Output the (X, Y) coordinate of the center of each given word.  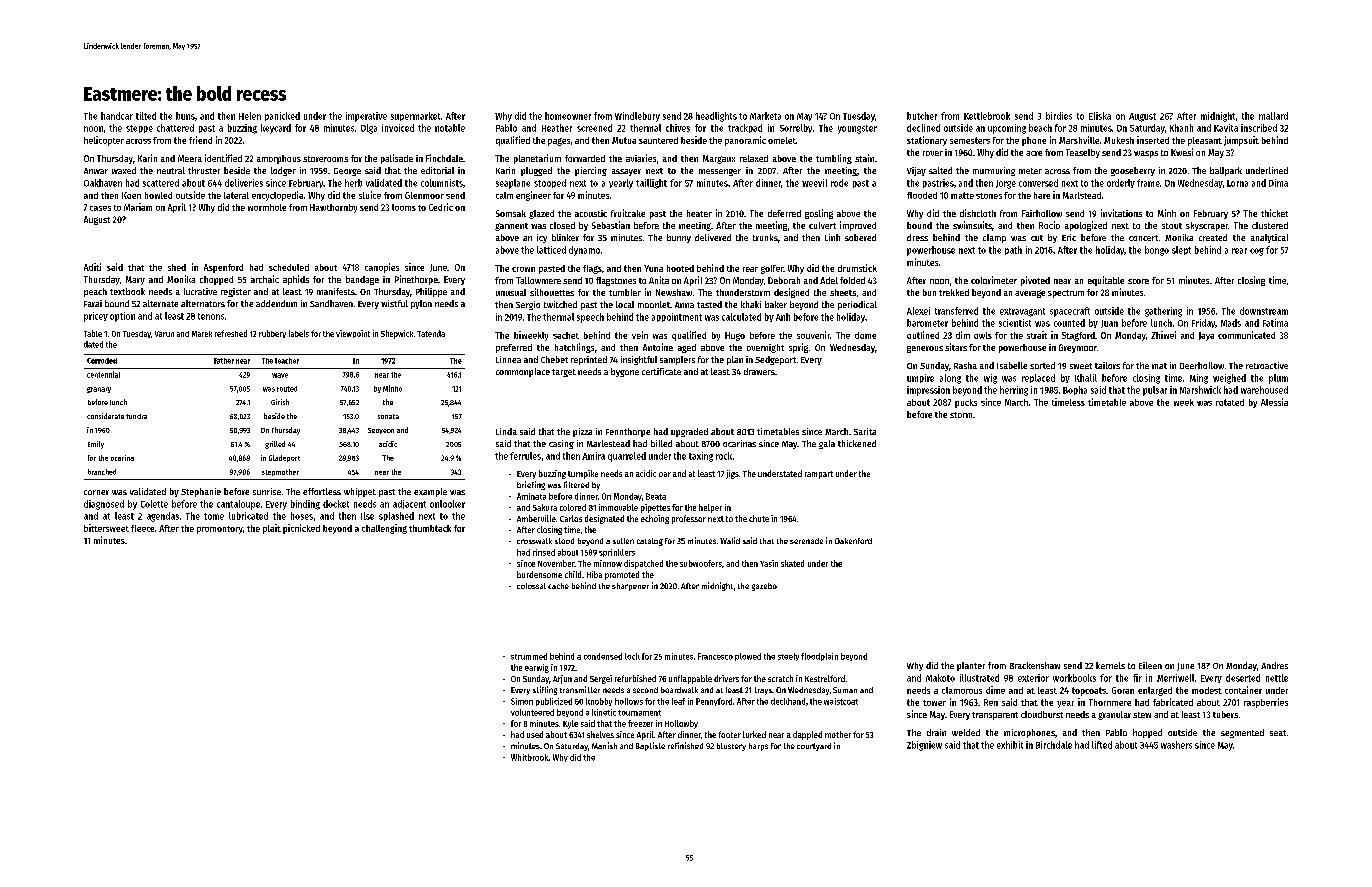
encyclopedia (277, 196)
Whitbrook (530, 757)
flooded (922, 195)
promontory (220, 530)
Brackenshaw (1035, 665)
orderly (1121, 183)
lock (632, 656)
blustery (731, 747)
